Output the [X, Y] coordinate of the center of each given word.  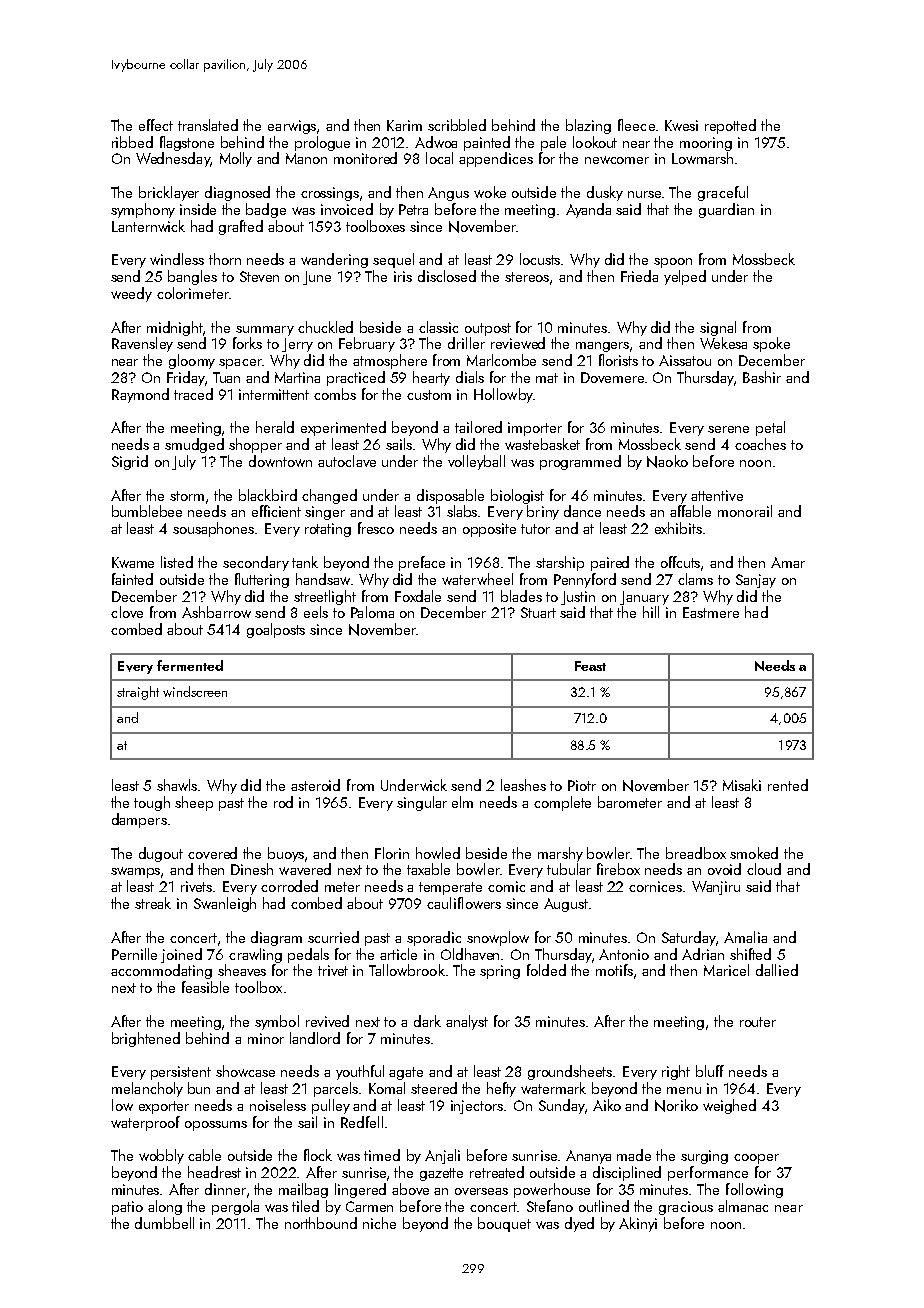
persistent [181, 1073]
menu [684, 1090]
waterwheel [477, 579]
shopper [255, 445]
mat [547, 378]
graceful [723, 193]
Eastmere [711, 612]
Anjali [442, 1156]
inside [198, 209]
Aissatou [685, 360]
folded [546, 970]
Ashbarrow [216, 612]
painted [487, 143]
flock [318, 1155]
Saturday [689, 938]
